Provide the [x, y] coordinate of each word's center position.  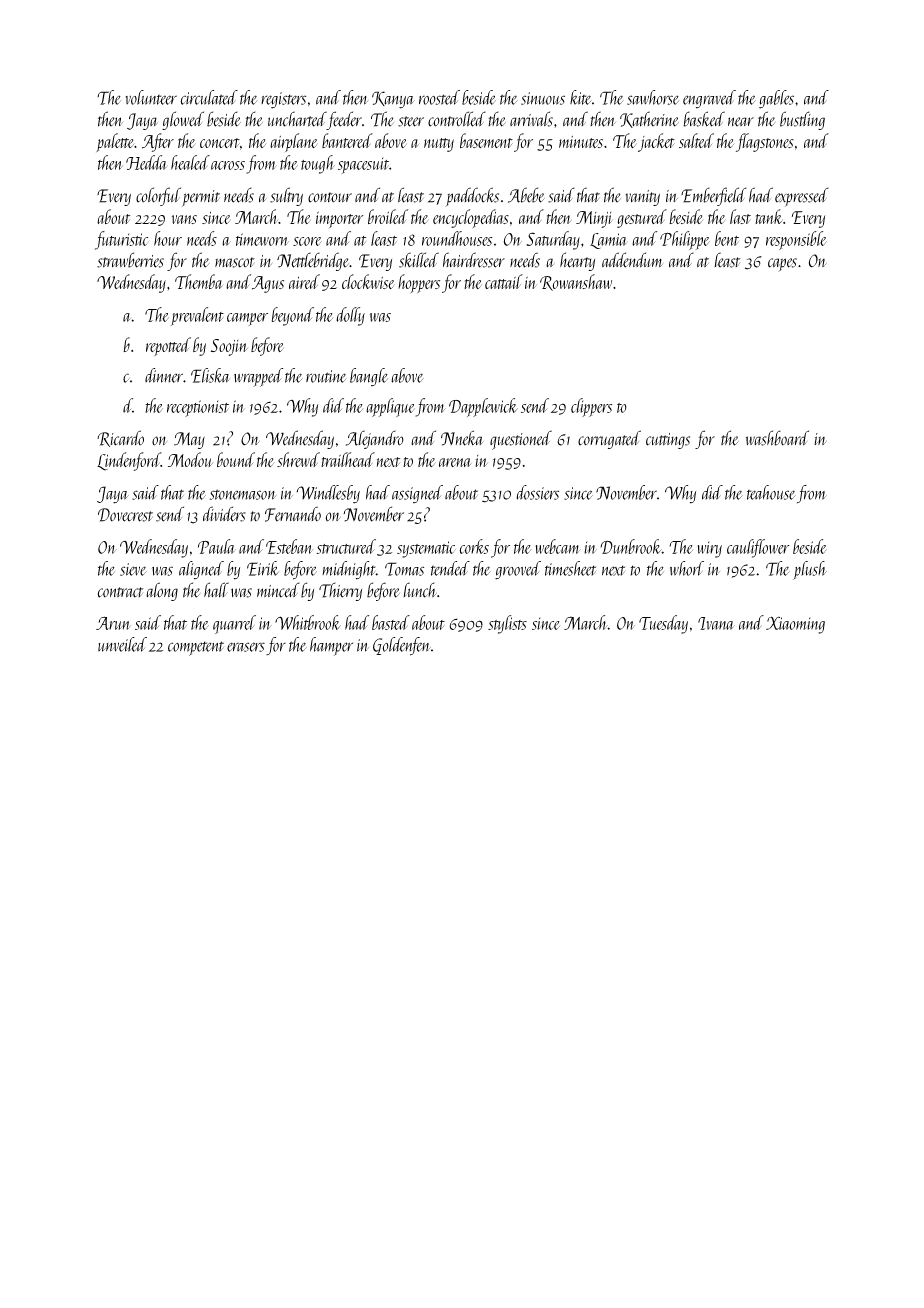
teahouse [771, 492]
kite [581, 97]
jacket [656, 142]
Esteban [289, 546]
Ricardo [120, 438]
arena [455, 462]
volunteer [151, 97]
